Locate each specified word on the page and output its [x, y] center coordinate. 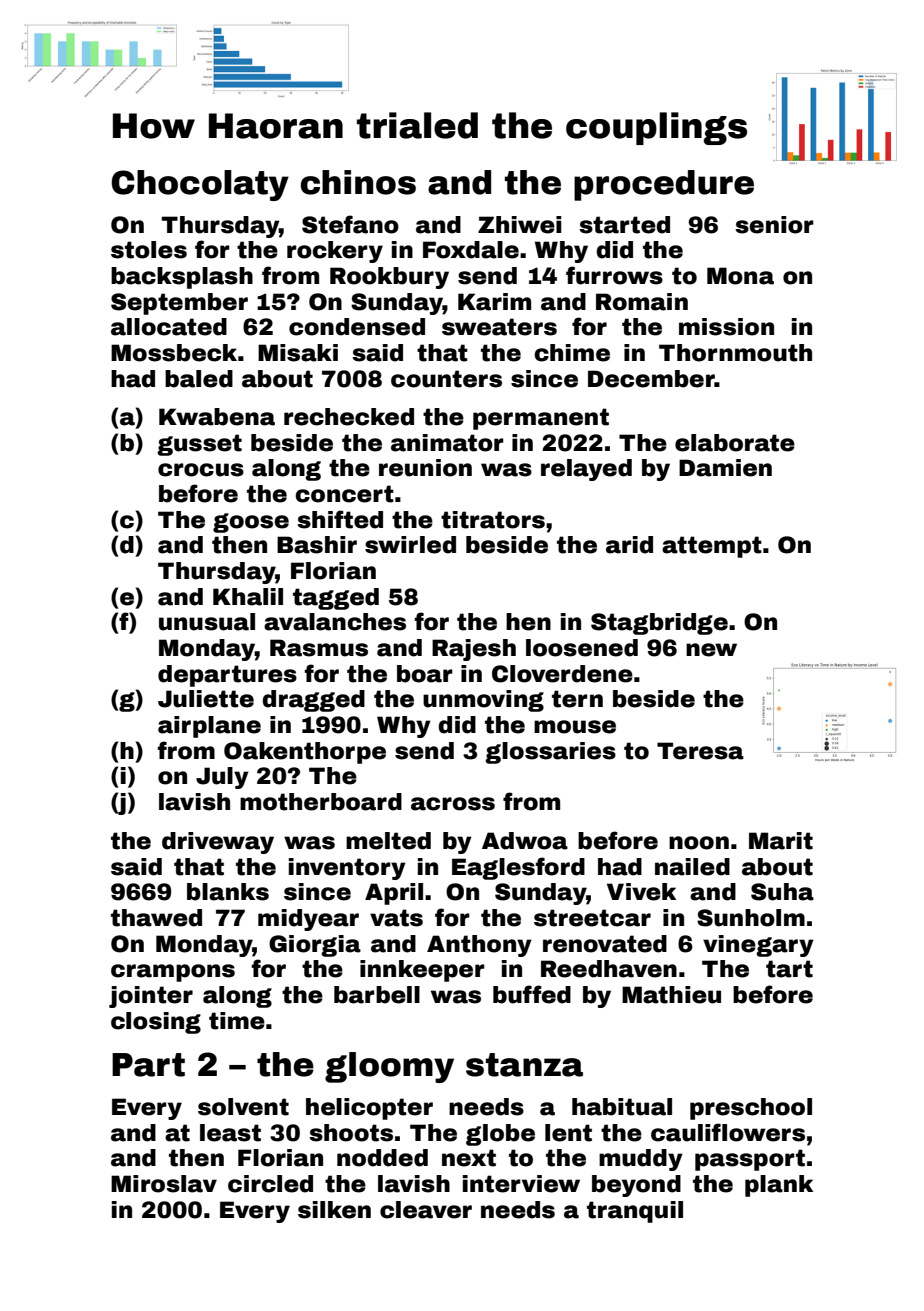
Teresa [700, 751]
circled [270, 1184]
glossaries [550, 753]
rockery [335, 252]
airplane [209, 727]
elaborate [735, 443]
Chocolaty [200, 185]
